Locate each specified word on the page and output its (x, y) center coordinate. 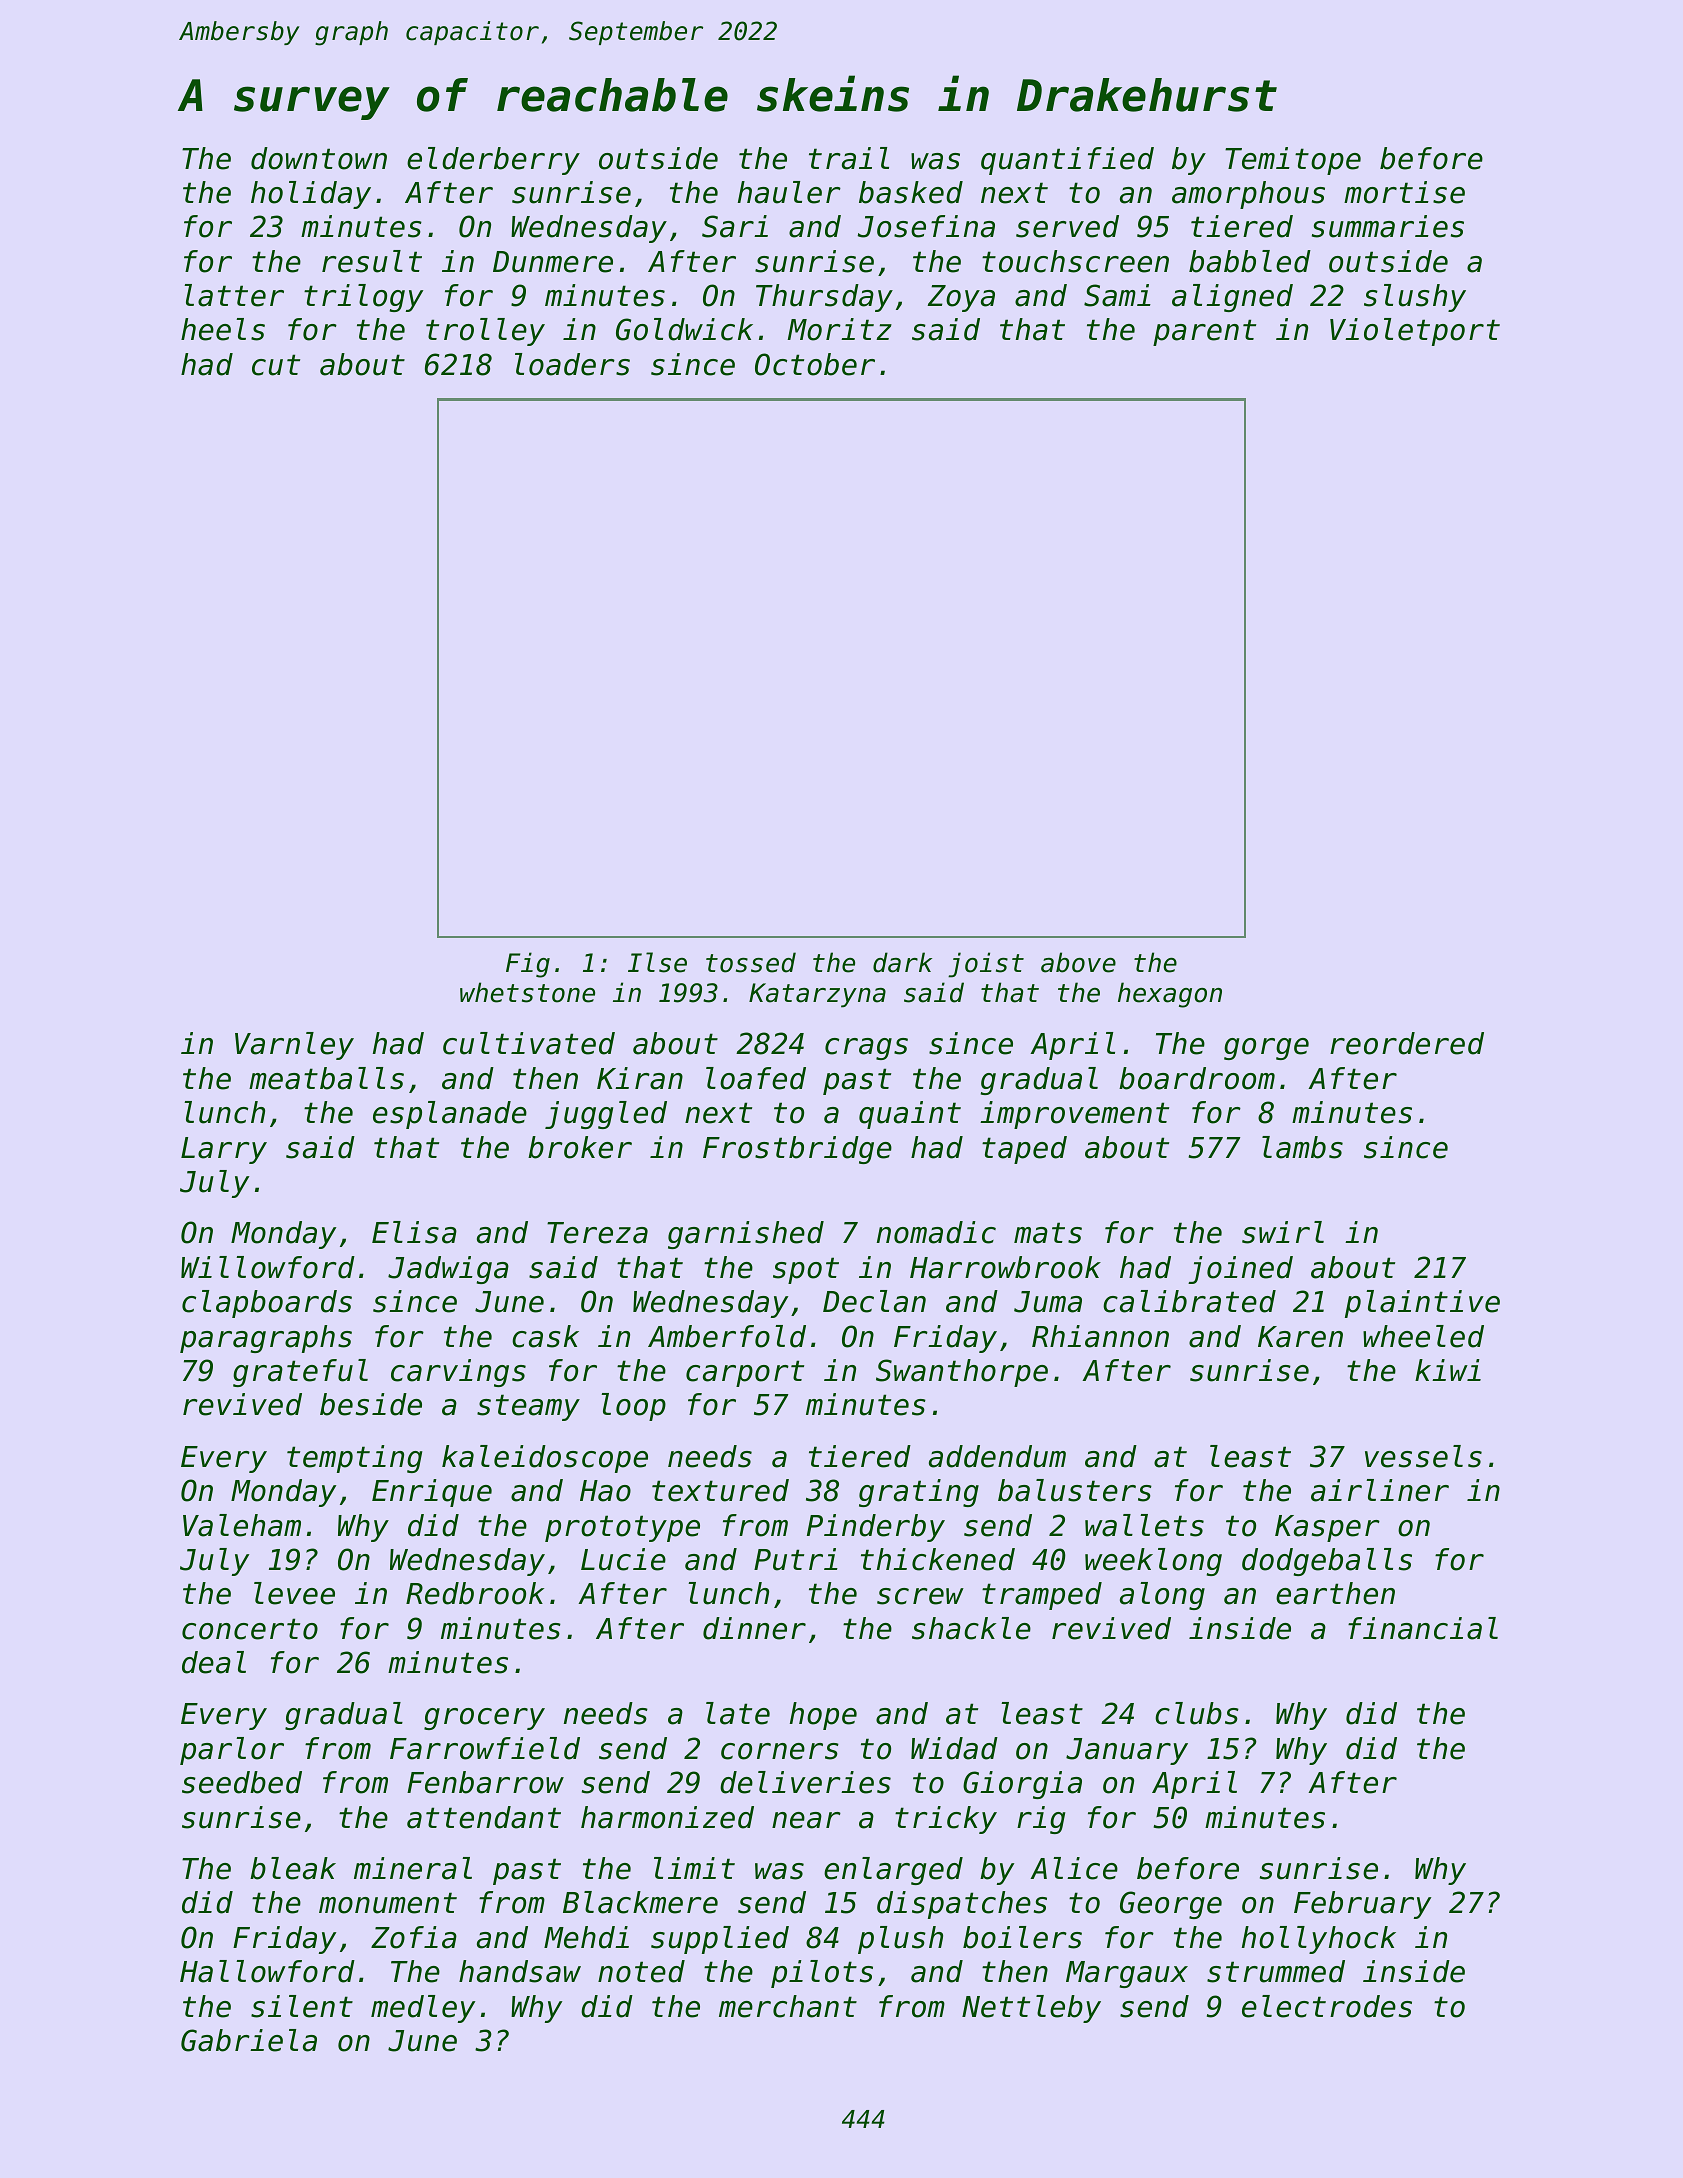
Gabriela (249, 2040)
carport (745, 1373)
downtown (319, 158)
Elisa (414, 1232)
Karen (1300, 1337)
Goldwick (684, 329)
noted (641, 1971)
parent (1204, 332)
